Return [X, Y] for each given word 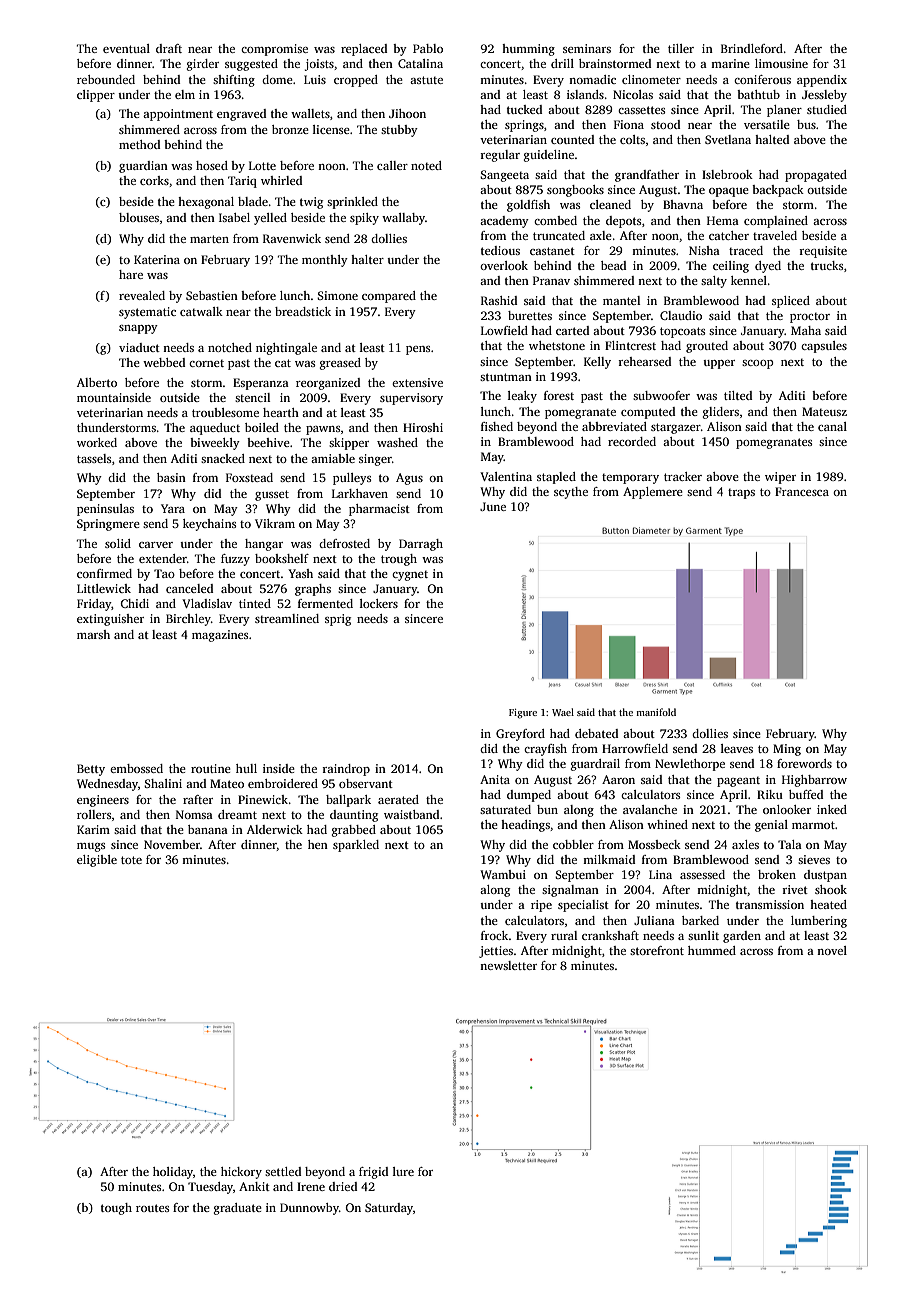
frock [494, 935]
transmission [770, 904]
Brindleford [752, 48]
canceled [189, 588]
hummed [712, 950]
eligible [97, 861]
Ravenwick [292, 238]
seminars [587, 48]
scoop [757, 364]
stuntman [506, 377]
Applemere [653, 493]
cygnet [410, 576]
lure [403, 1171]
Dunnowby [309, 1209]
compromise [274, 50]
